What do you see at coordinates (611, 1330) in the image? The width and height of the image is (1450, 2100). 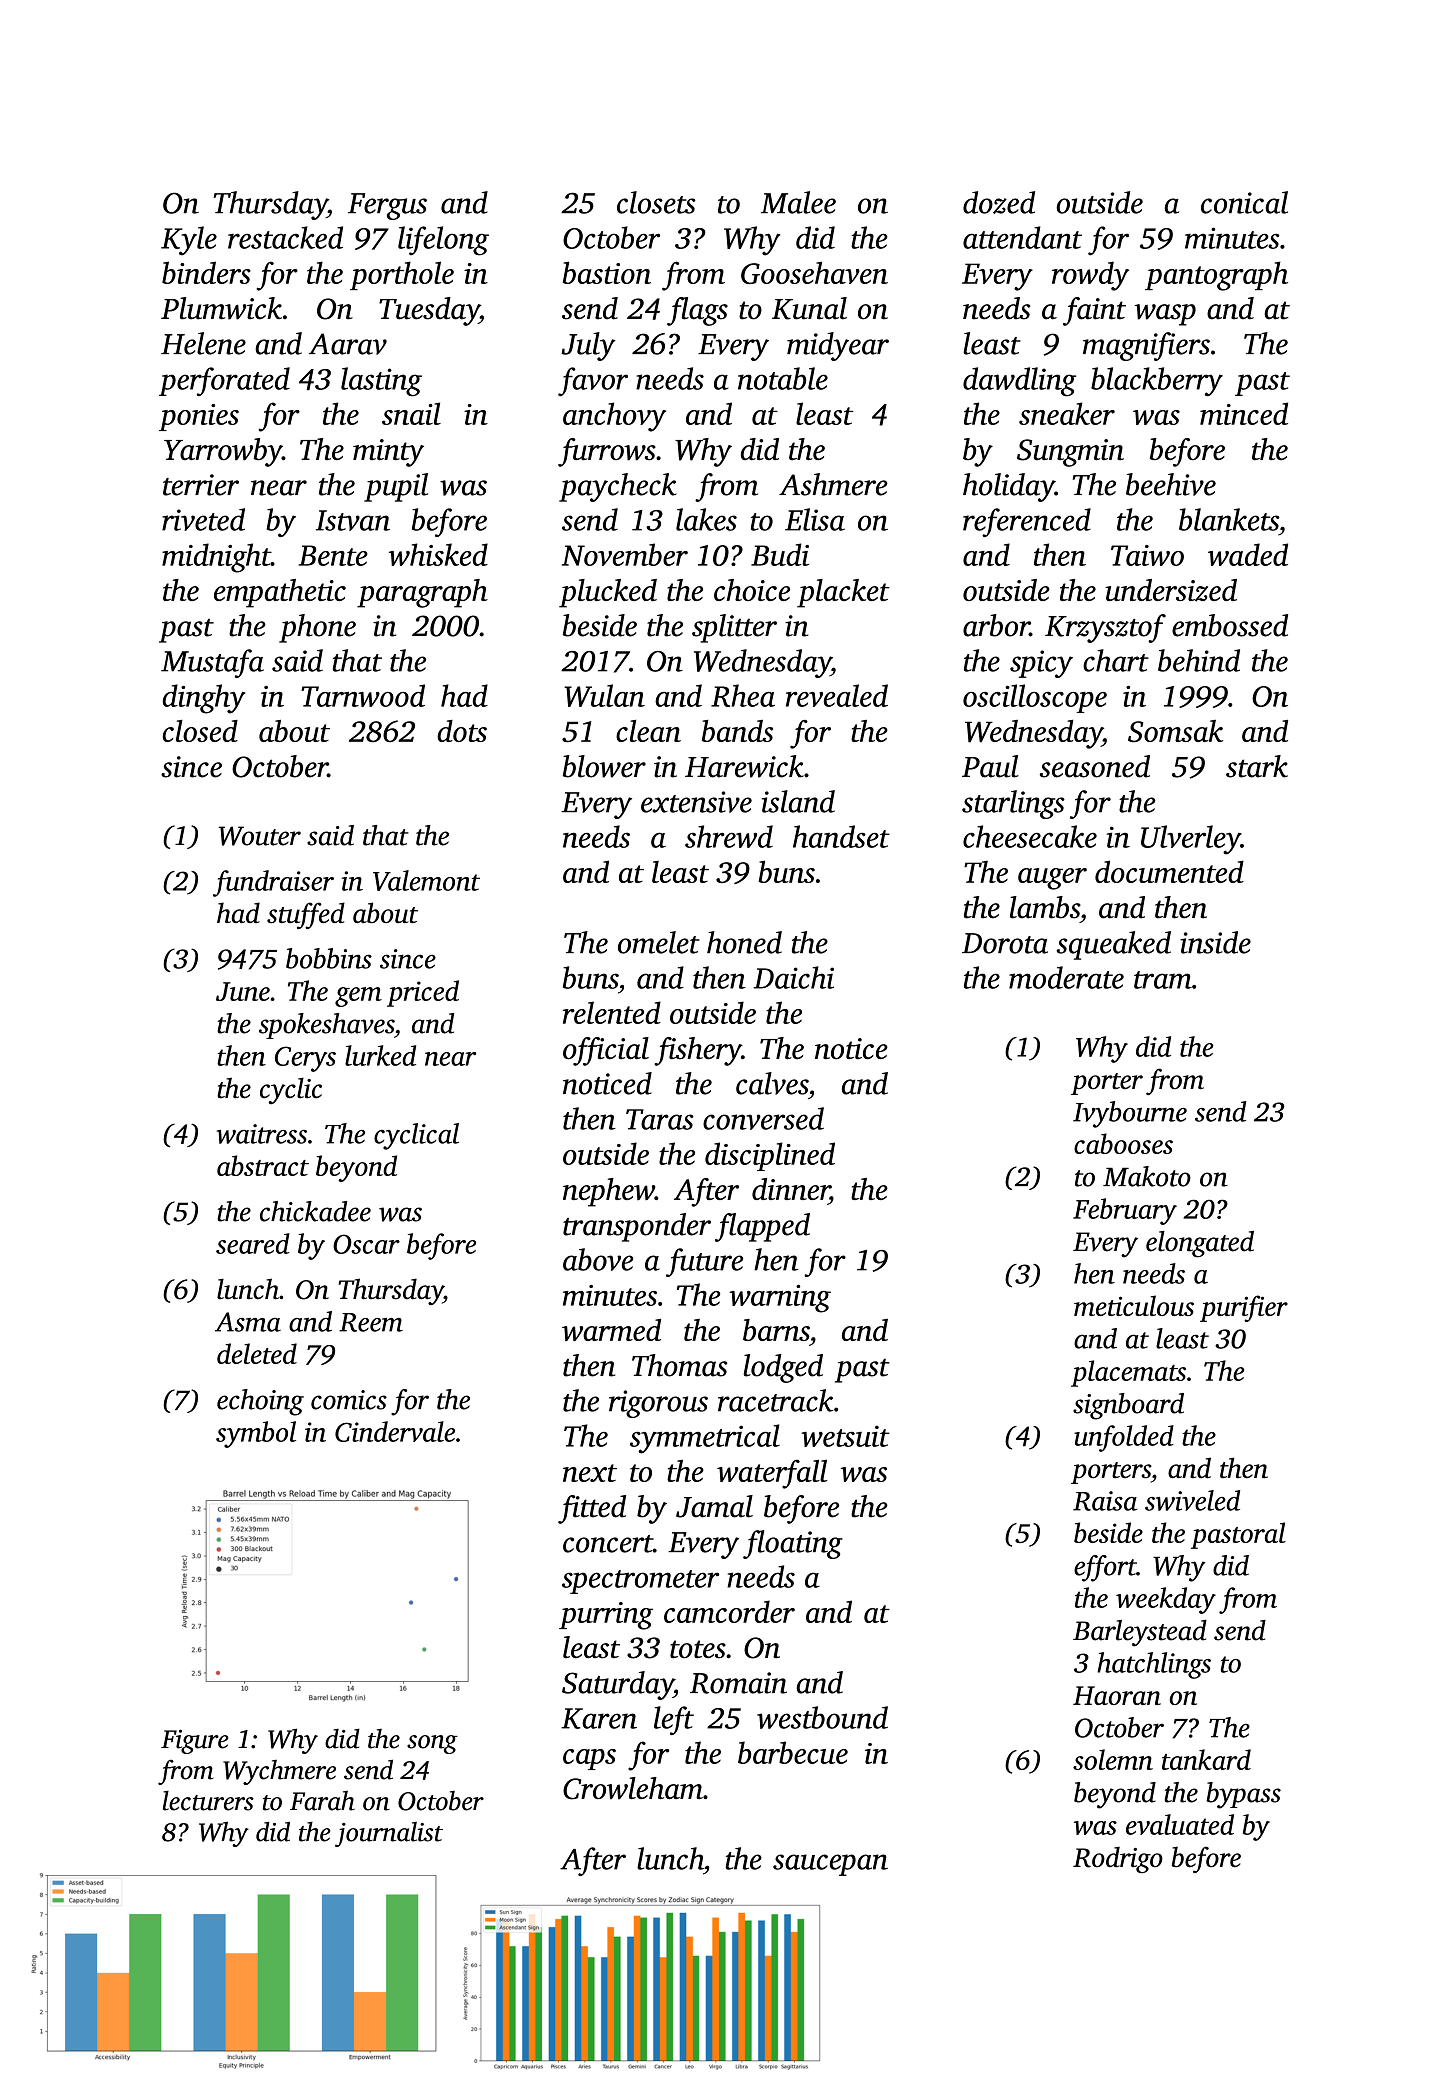 I see `warmed` at bounding box center [611, 1330].
